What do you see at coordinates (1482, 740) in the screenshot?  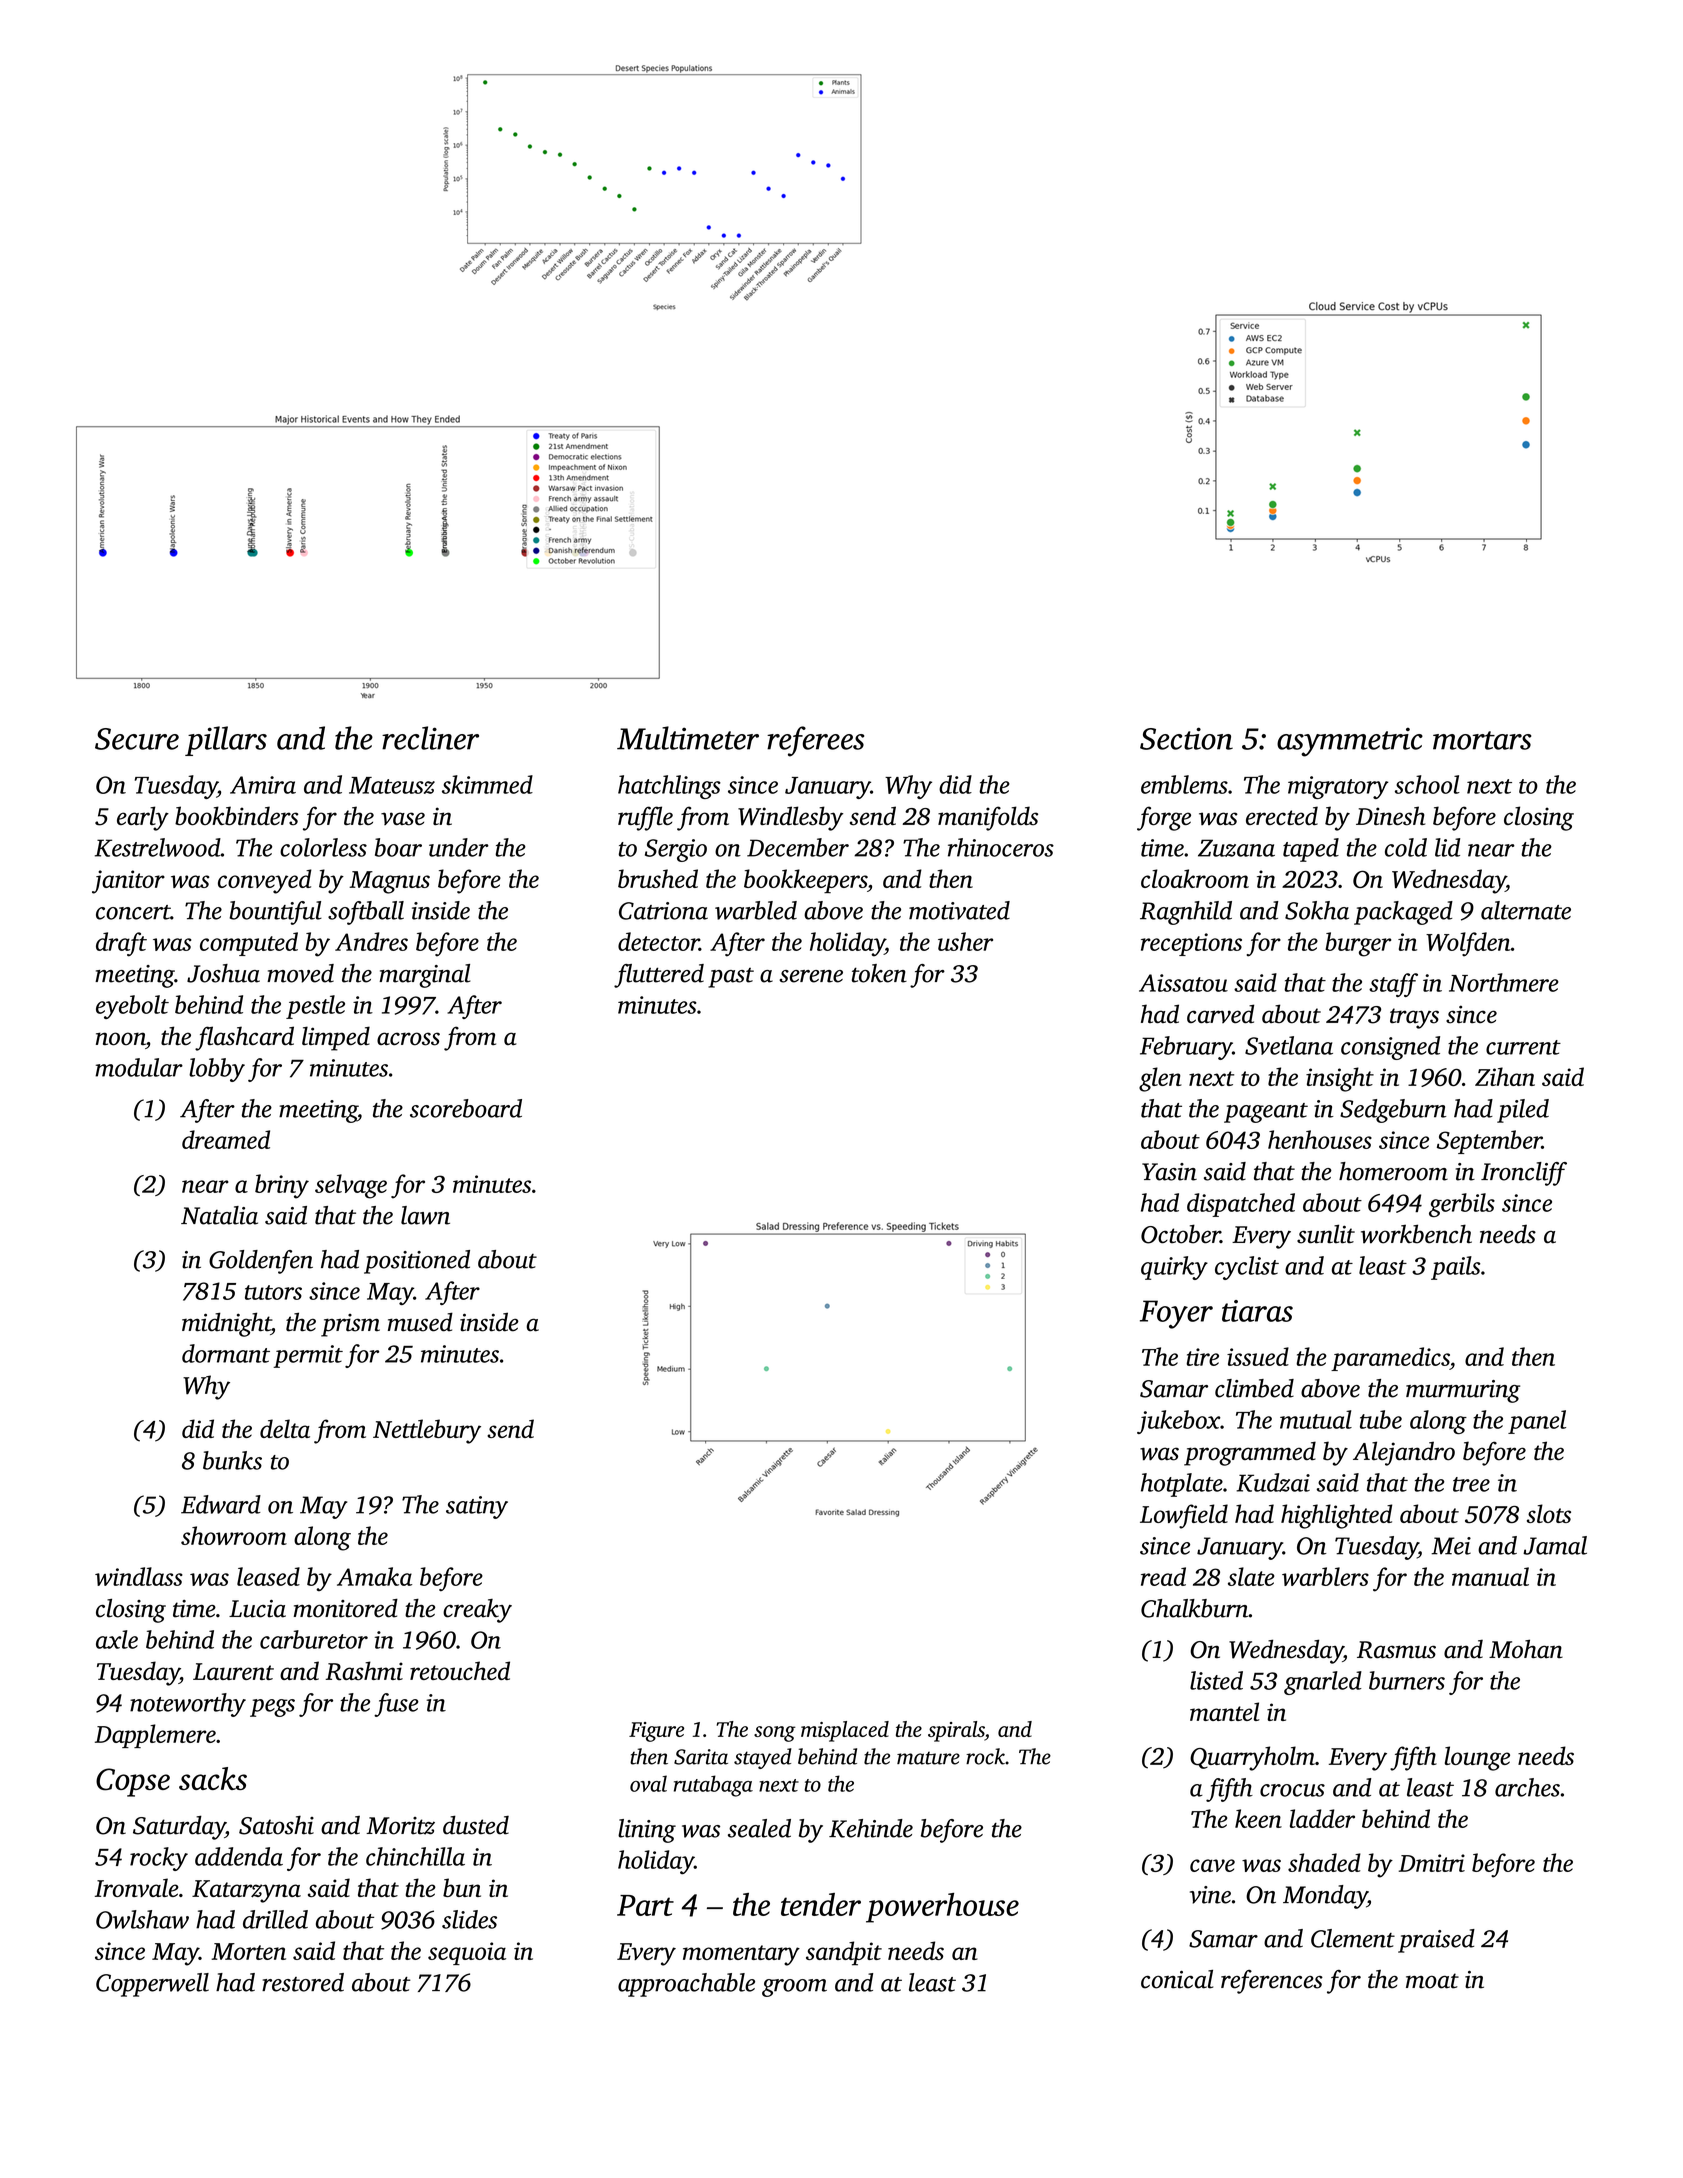 I see `mortars` at bounding box center [1482, 740].
